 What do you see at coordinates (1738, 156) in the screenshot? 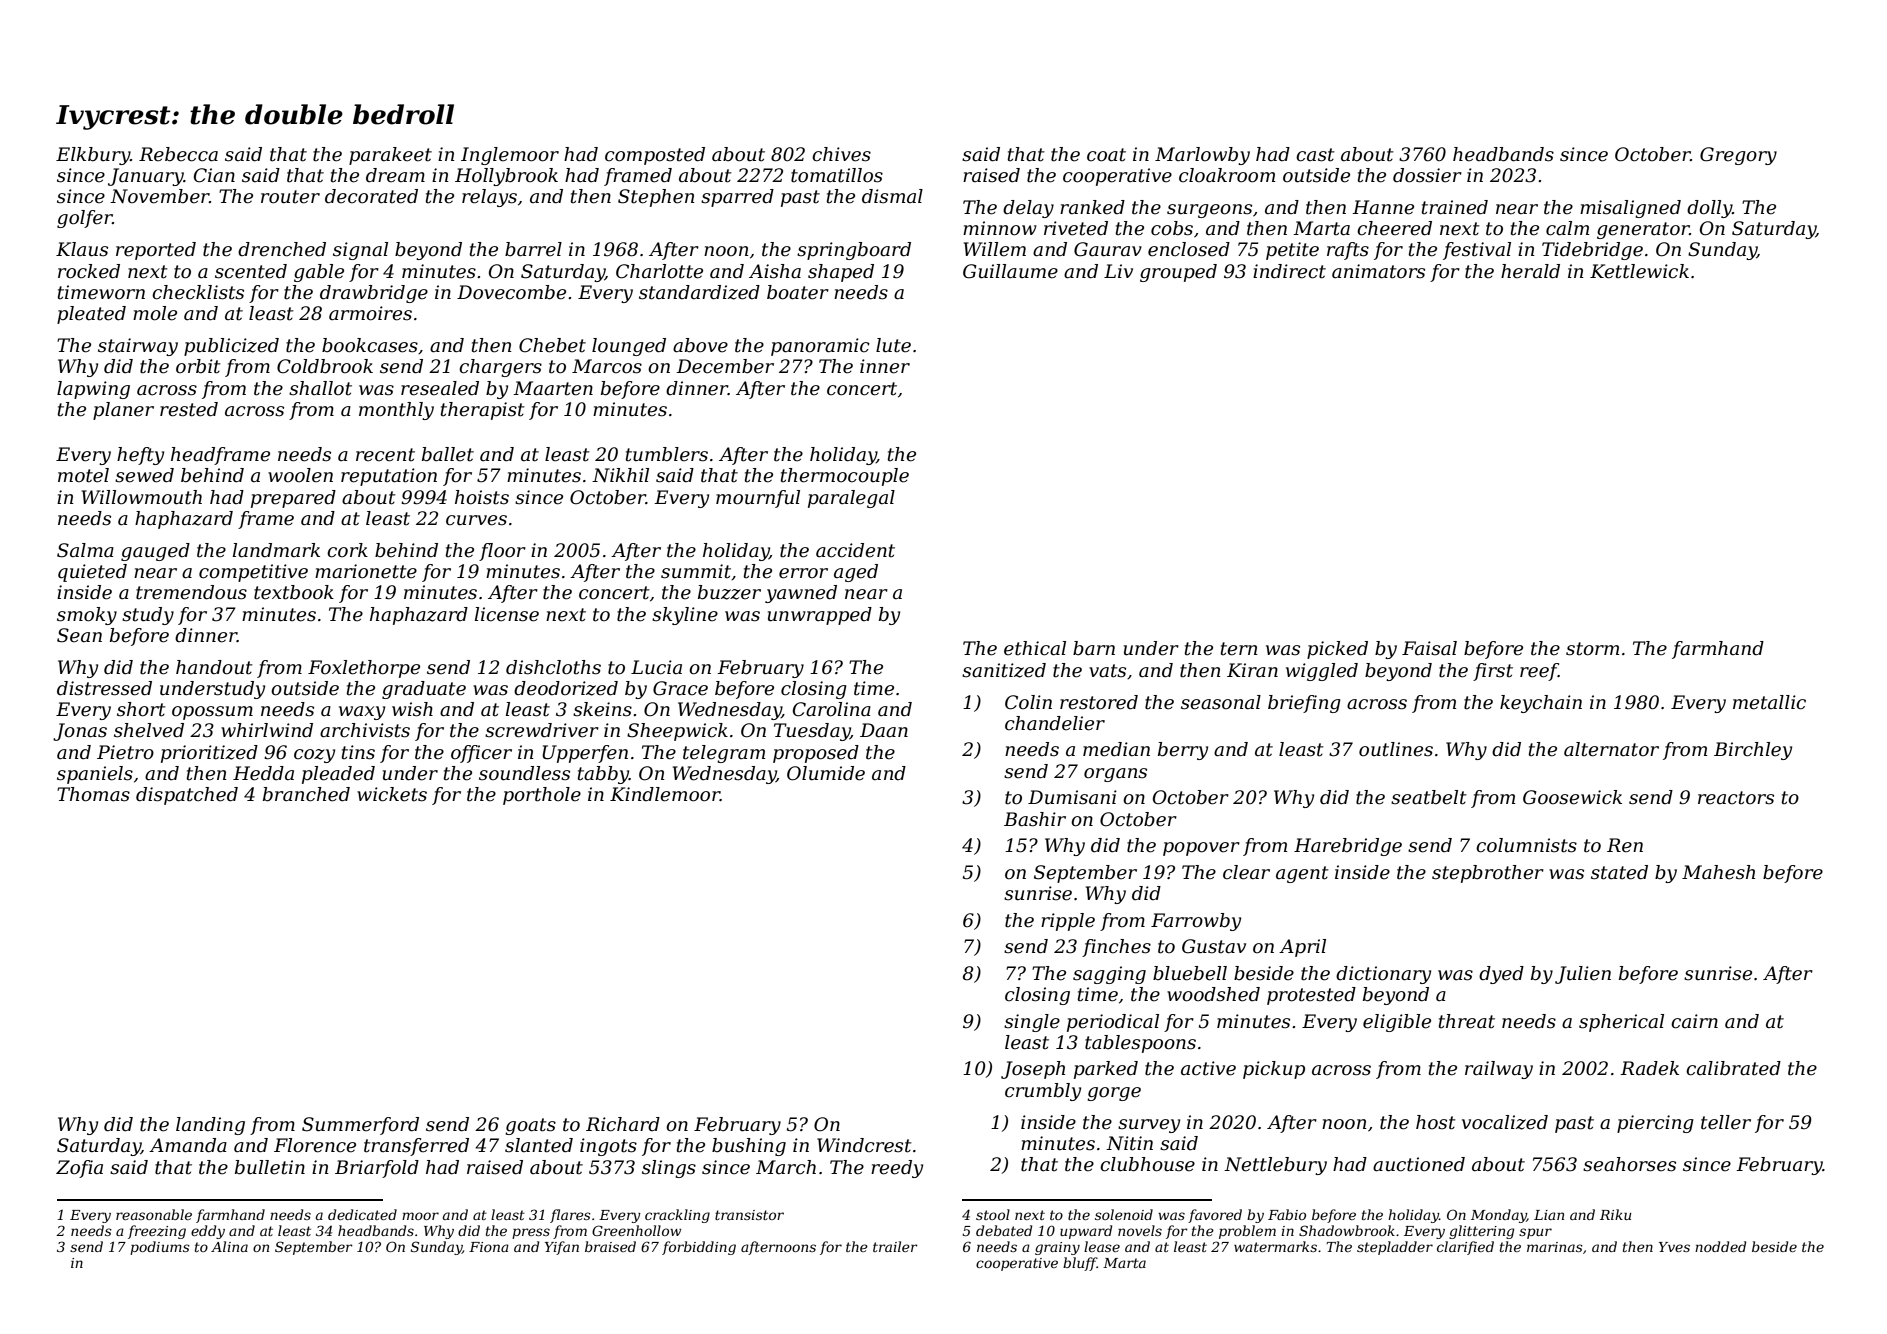
I see `Gregory` at bounding box center [1738, 156].
